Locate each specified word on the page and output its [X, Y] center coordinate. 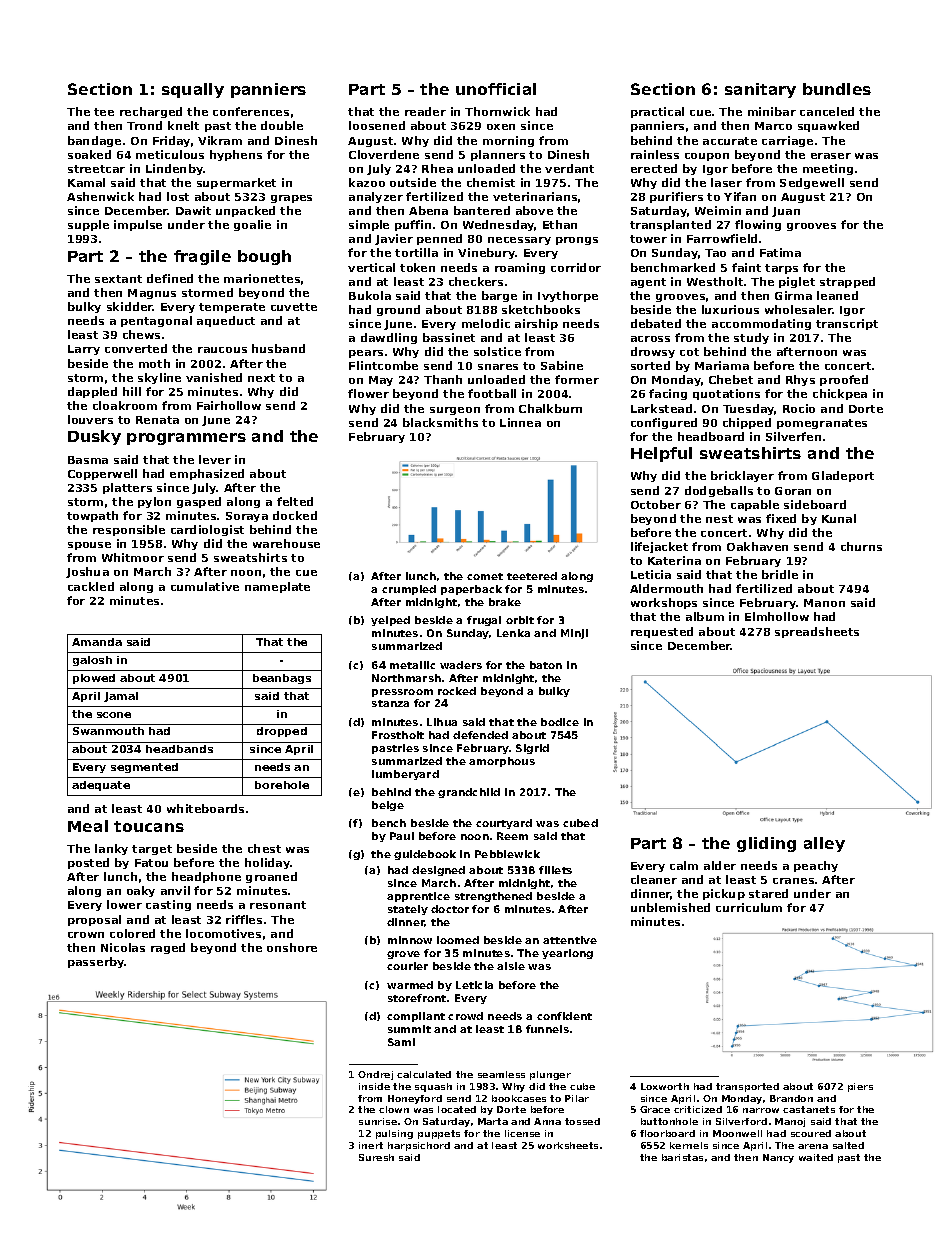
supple [88, 225]
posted [88, 863]
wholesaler [799, 309]
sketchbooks [541, 309]
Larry [84, 350]
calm [684, 865]
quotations [726, 394]
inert [371, 1145]
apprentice [418, 897]
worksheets [568, 1145]
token [417, 267]
